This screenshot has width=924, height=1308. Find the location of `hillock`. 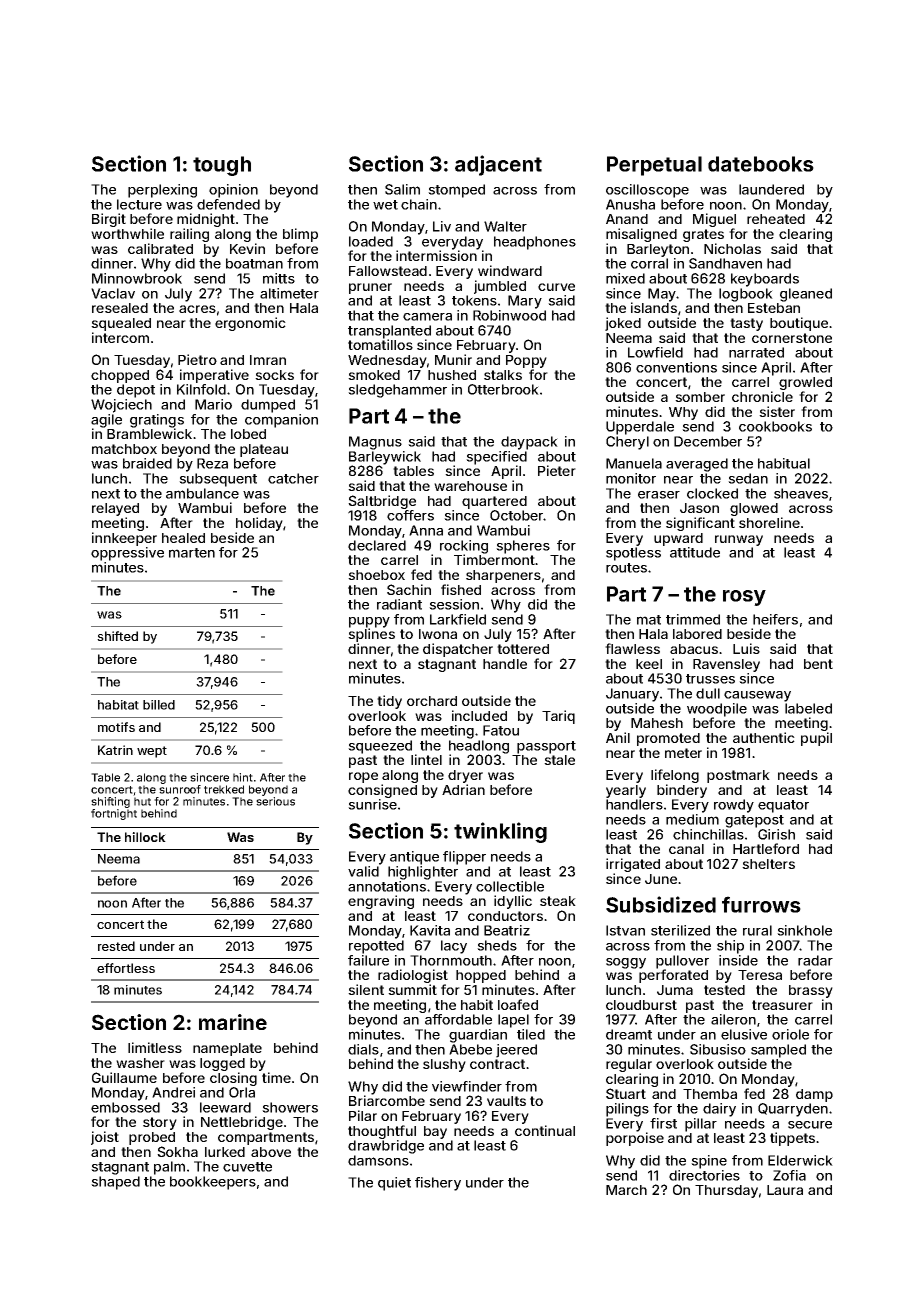

hillock is located at coordinates (145, 837).
